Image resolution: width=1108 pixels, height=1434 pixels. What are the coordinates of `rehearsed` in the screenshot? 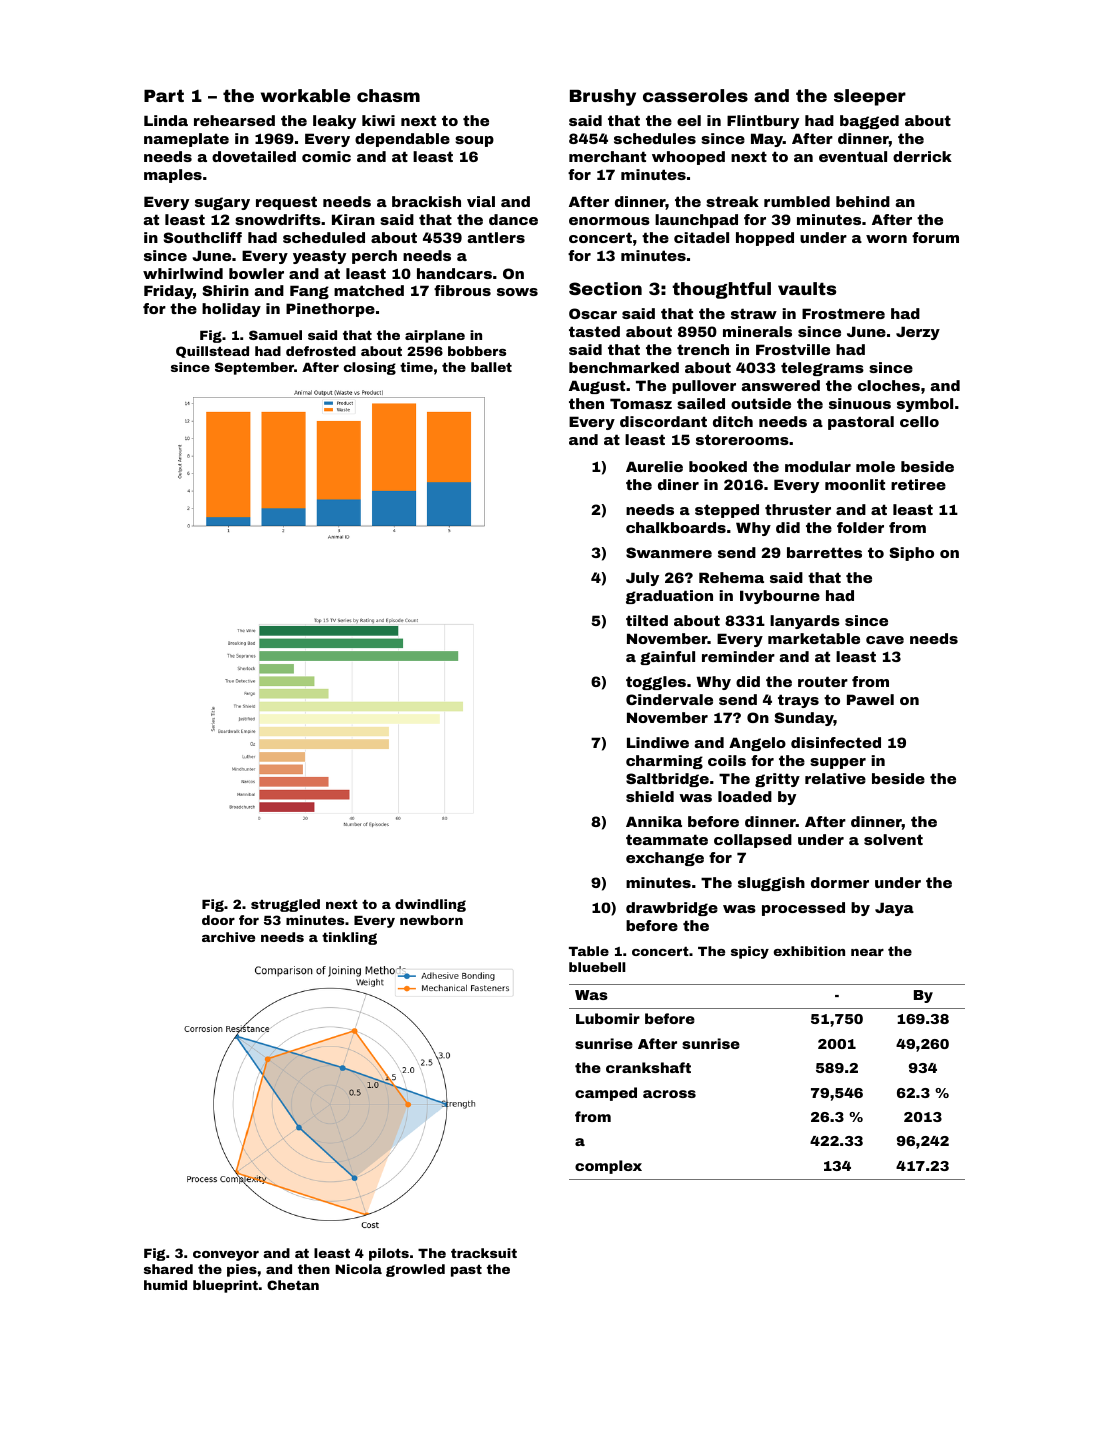 It's located at (234, 120).
